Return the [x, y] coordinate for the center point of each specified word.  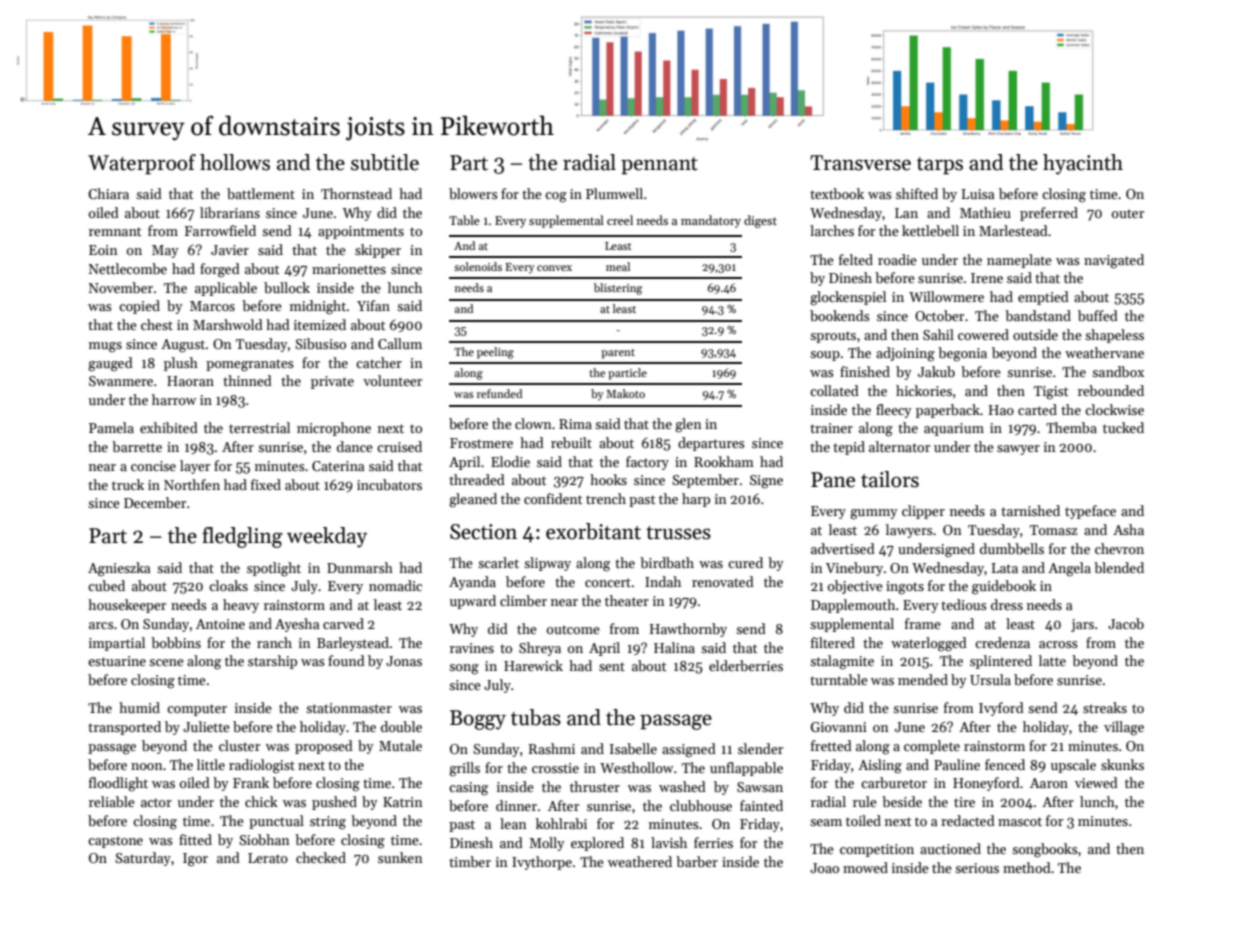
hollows [235, 162]
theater [627, 600]
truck [128, 484]
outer [1128, 213]
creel [620, 220]
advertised [843, 548]
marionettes [349, 269]
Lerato [268, 858]
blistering [618, 289]
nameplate [1019, 261]
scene [166, 662]
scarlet [498, 562]
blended [1119, 567]
